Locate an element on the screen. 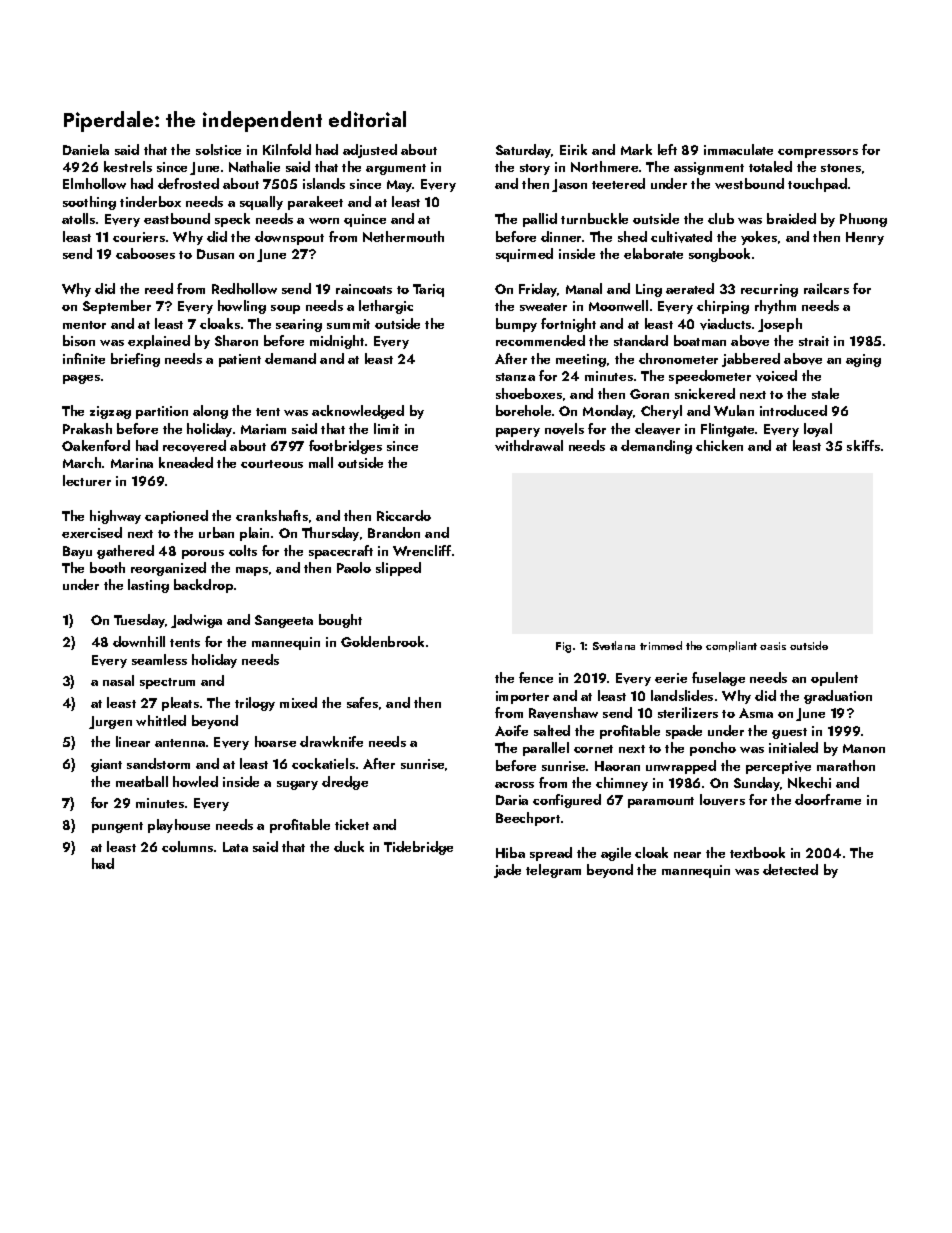 The image size is (952, 1233). Lata is located at coordinates (235, 847).
